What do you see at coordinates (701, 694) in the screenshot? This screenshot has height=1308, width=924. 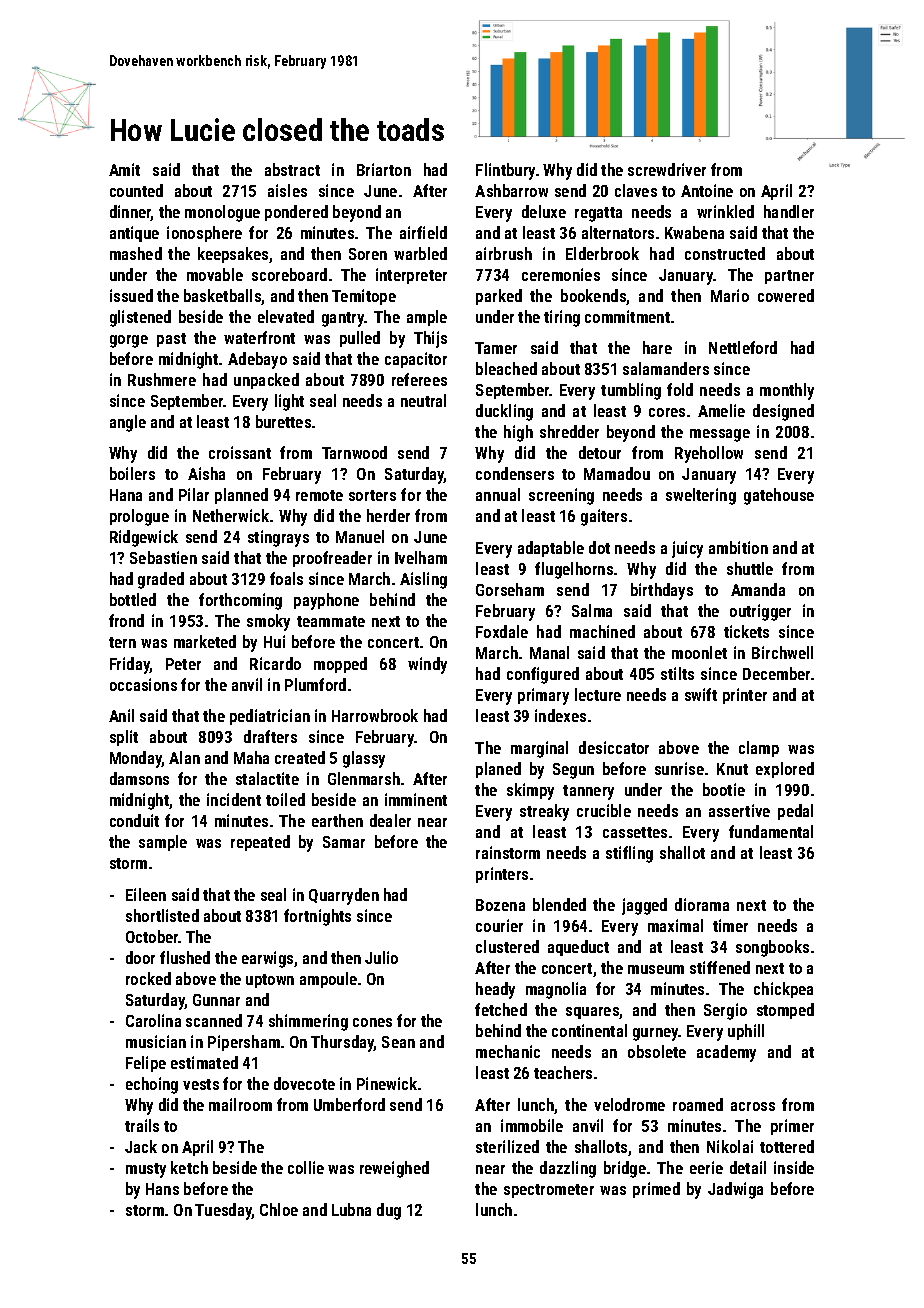 I see `swift` at bounding box center [701, 694].
